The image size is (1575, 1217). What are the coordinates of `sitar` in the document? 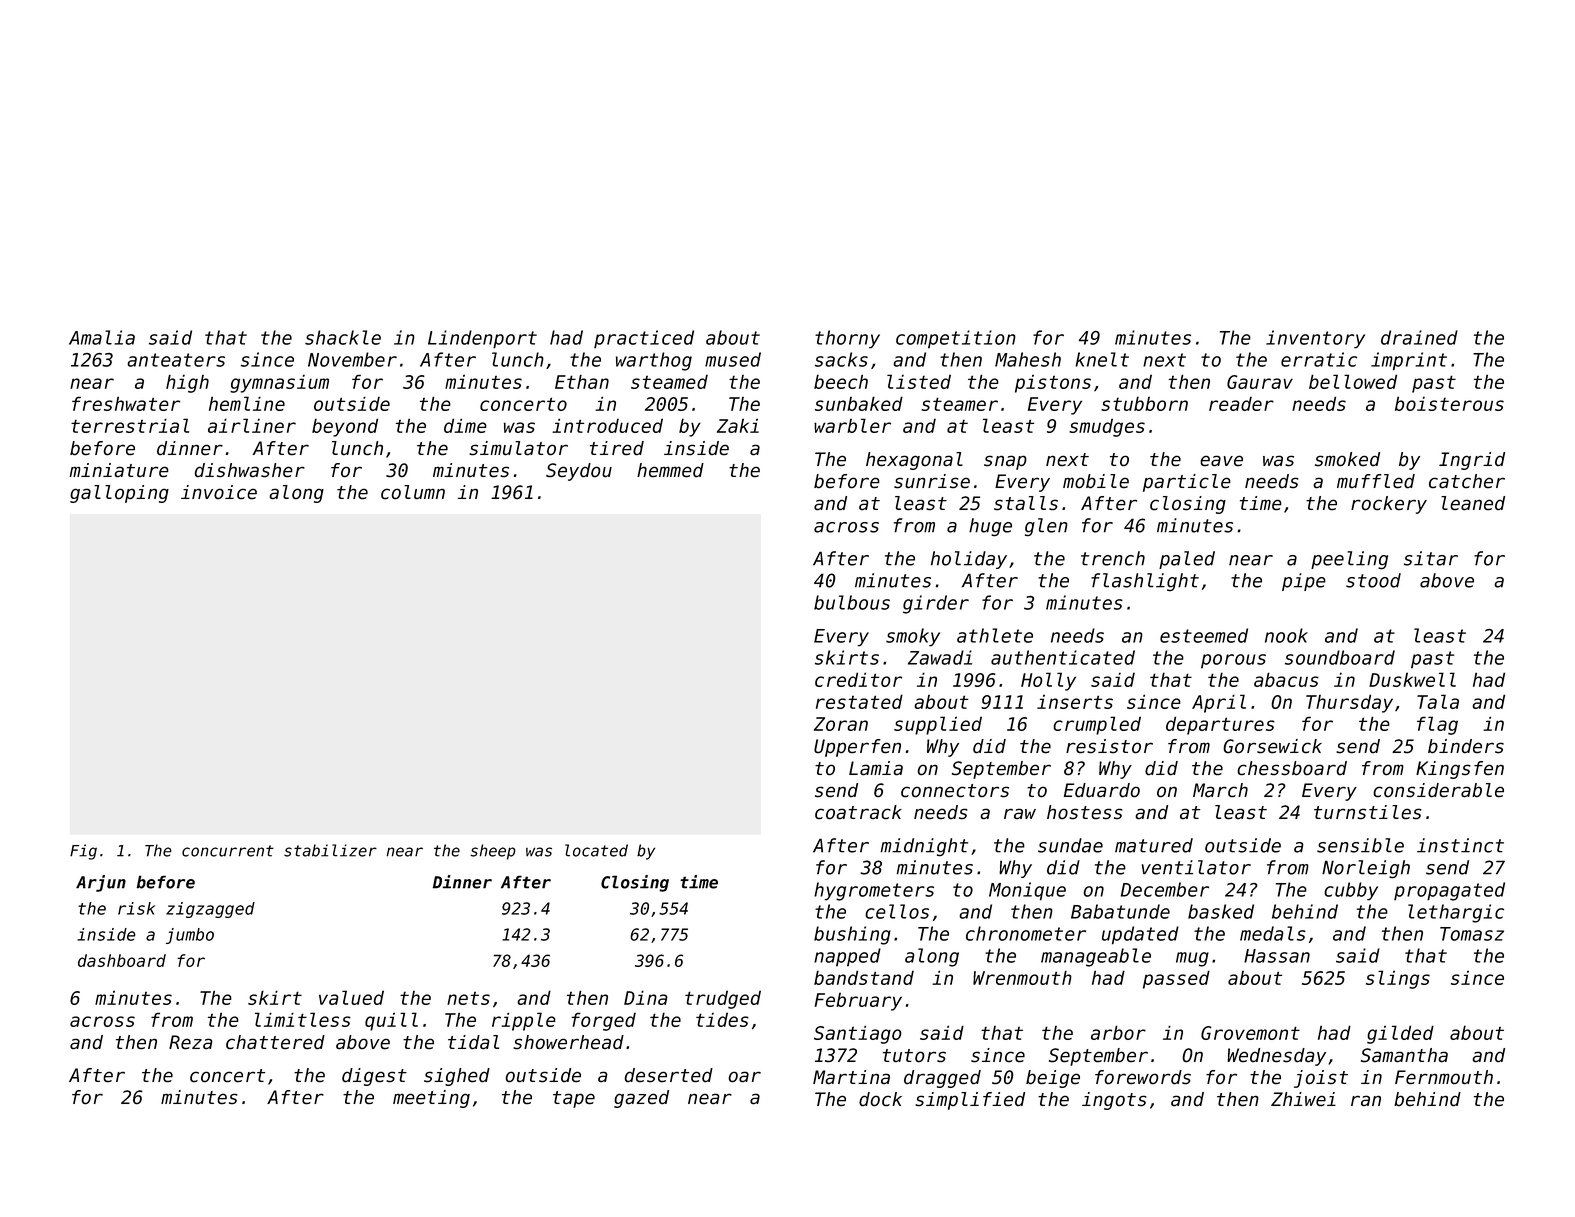 It's located at (1431, 558).
